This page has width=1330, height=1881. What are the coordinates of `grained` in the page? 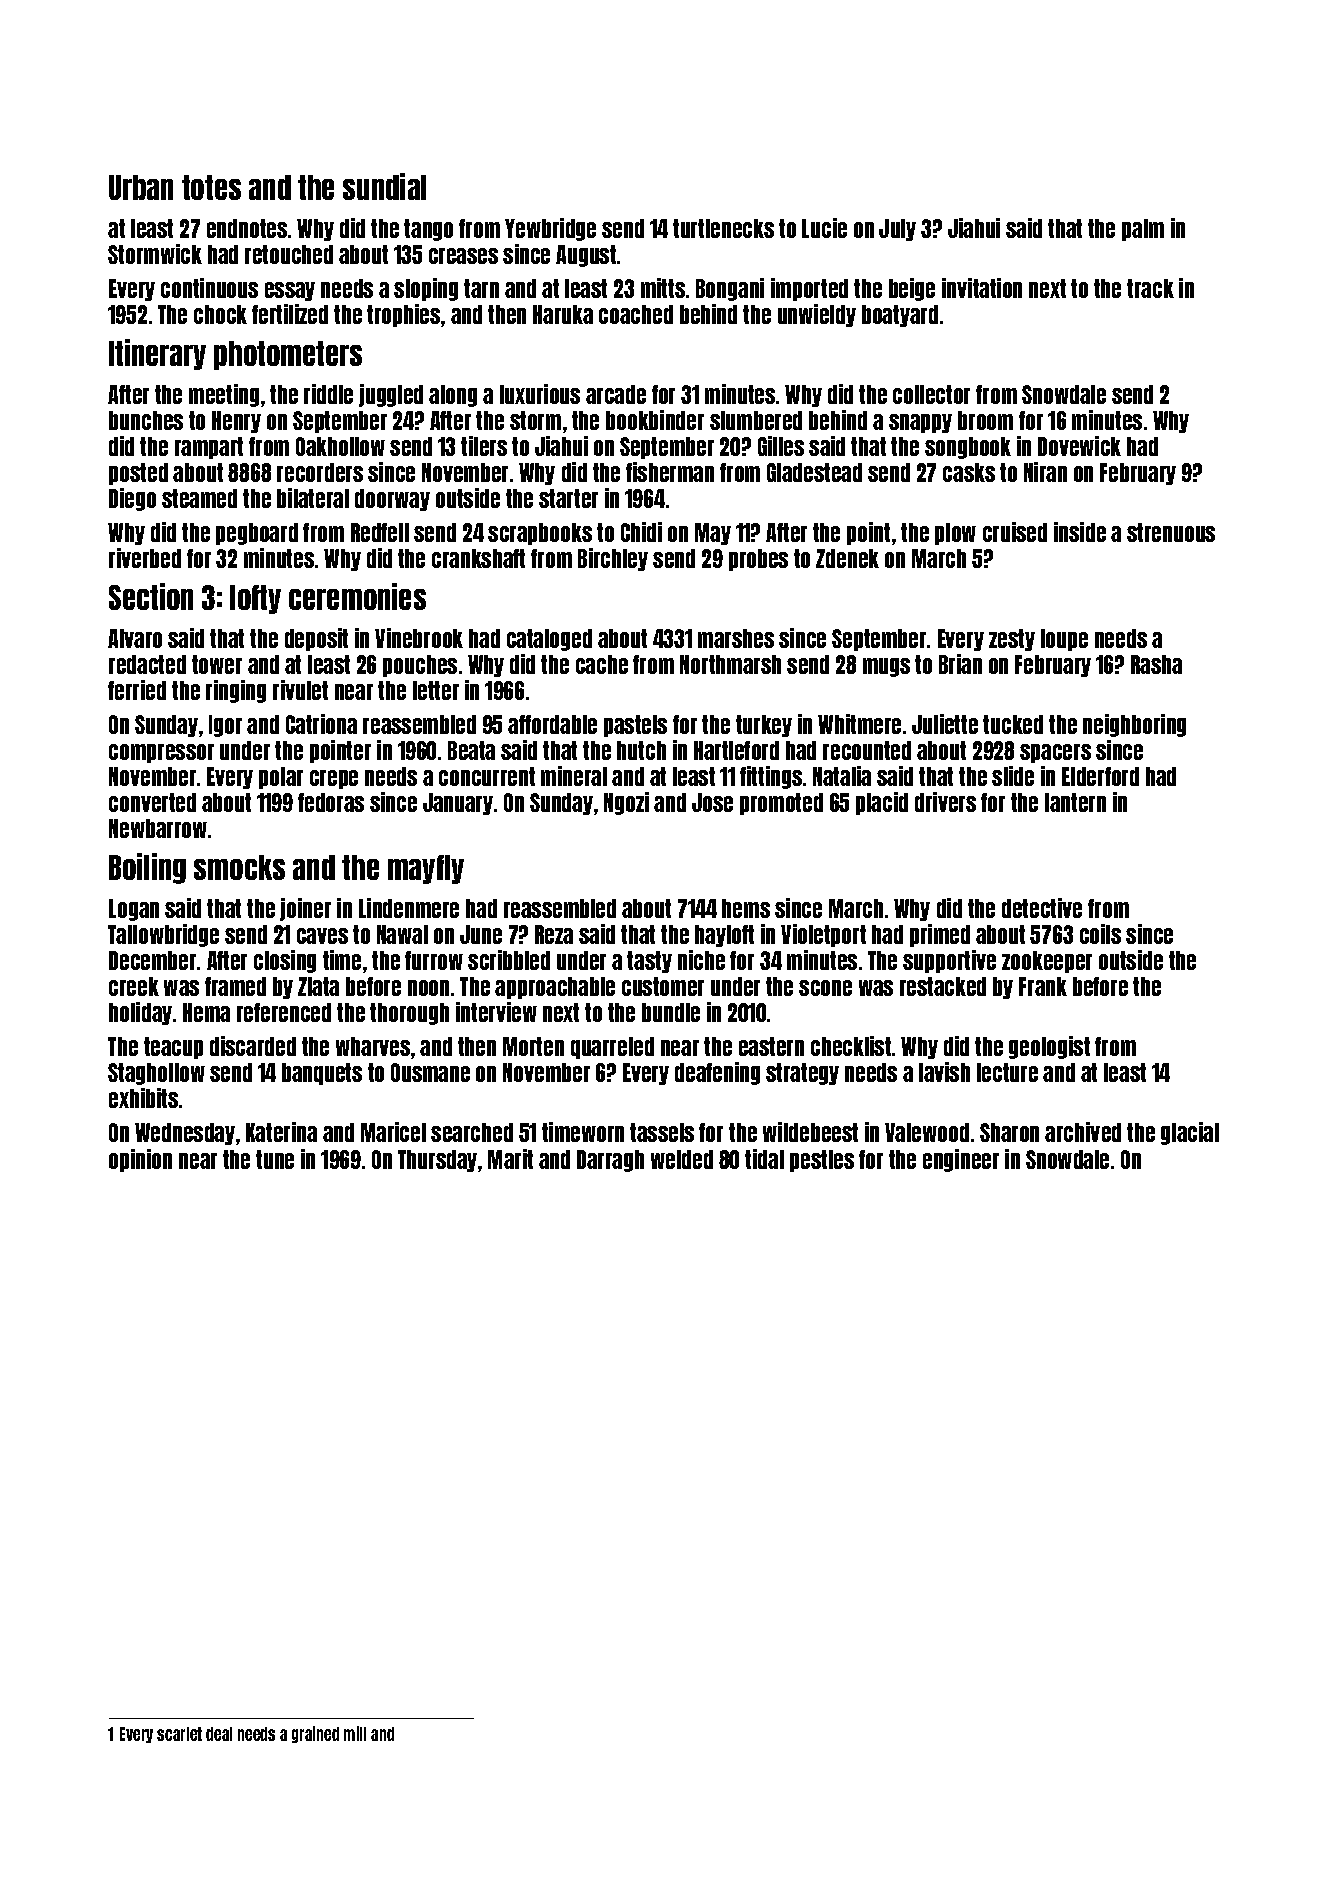 It's located at (315, 1734).
